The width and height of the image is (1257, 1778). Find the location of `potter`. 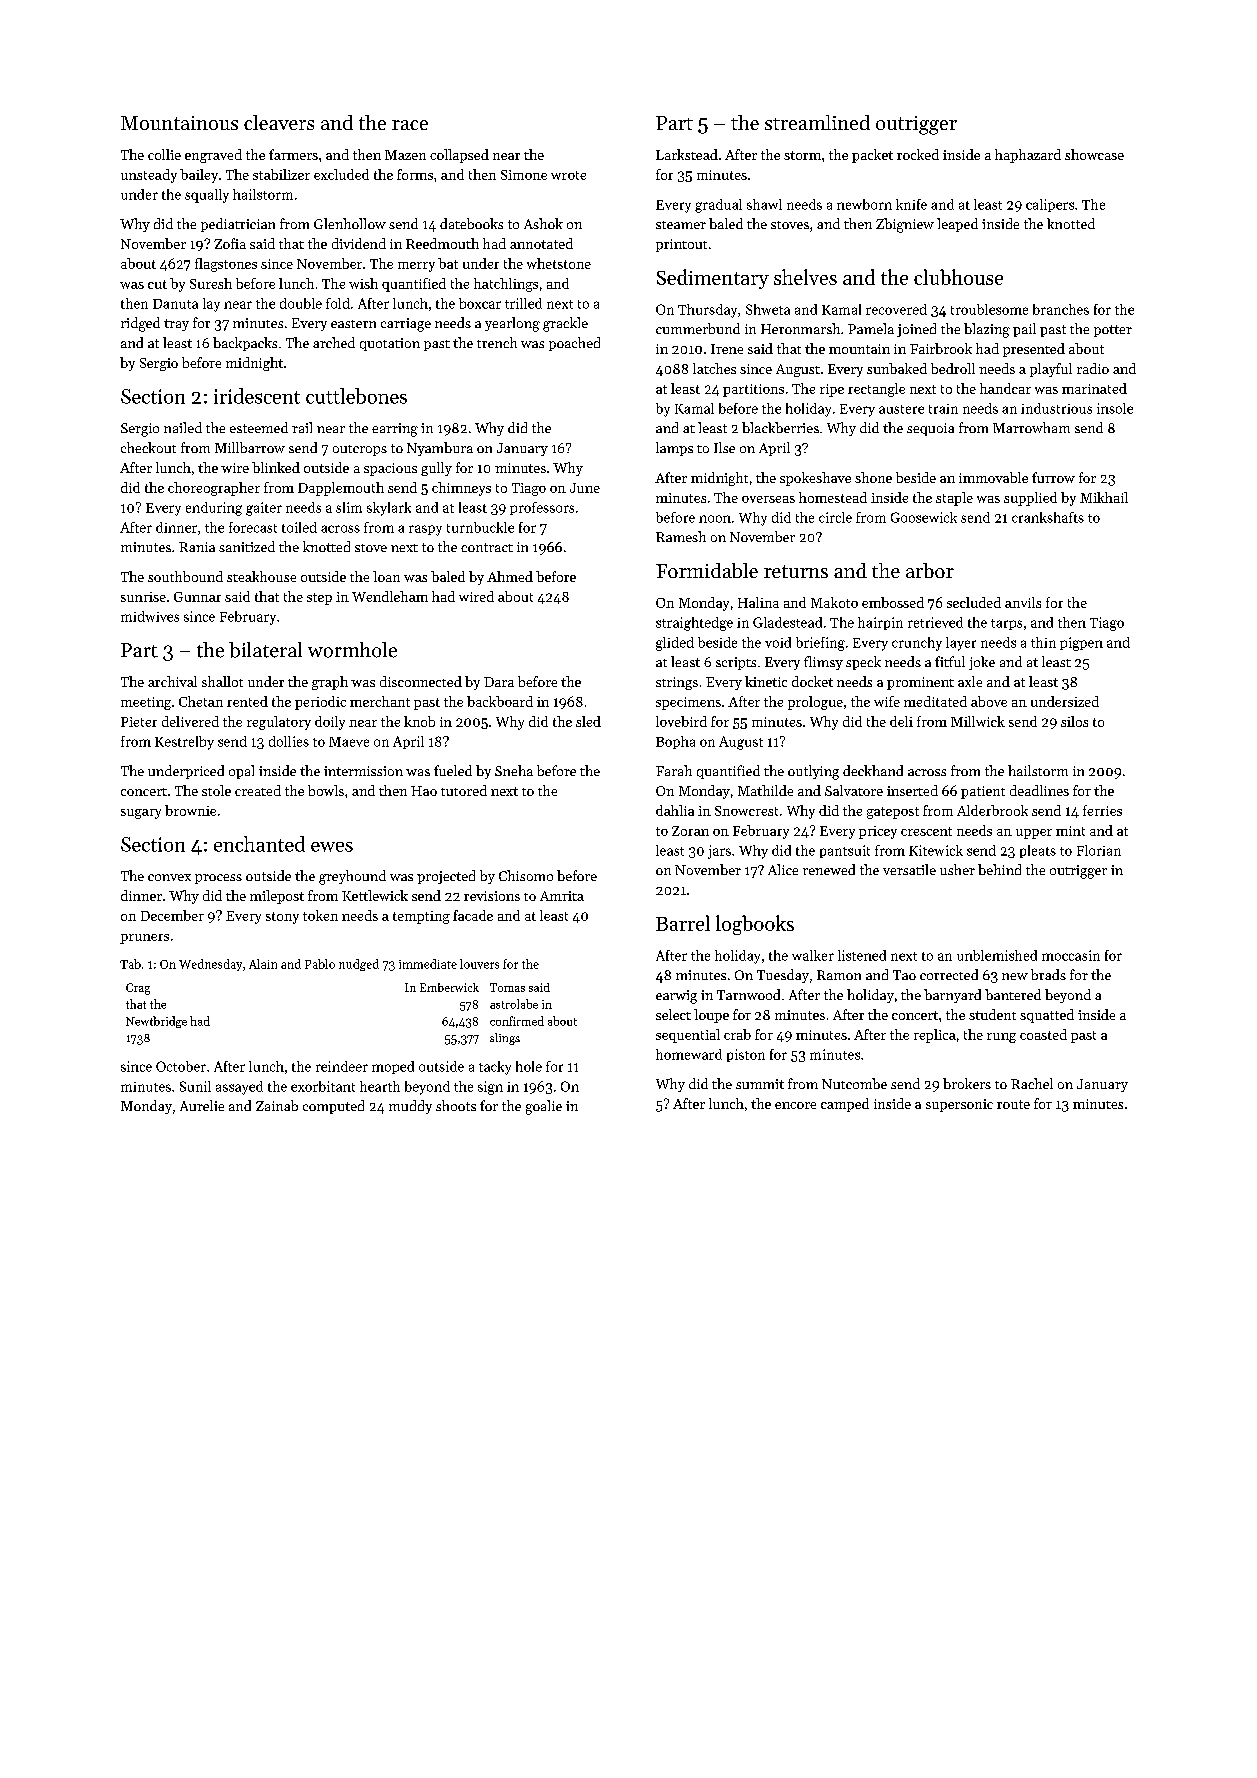

potter is located at coordinates (1113, 331).
